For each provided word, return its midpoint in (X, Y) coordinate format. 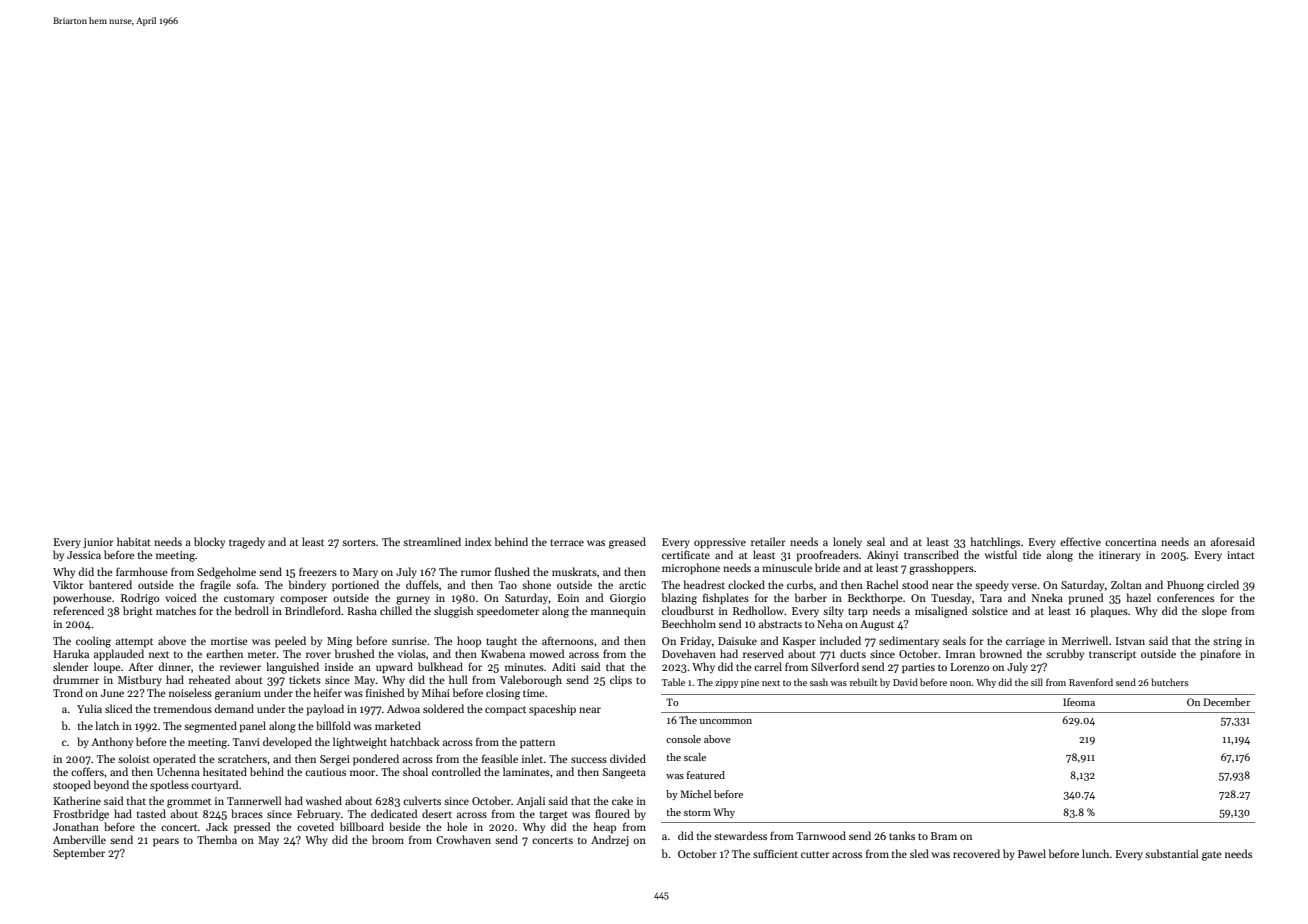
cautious (325, 772)
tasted (151, 813)
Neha (830, 623)
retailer (768, 541)
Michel (695, 794)
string (1227, 642)
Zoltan (1126, 584)
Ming (340, 642)
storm (697, 813)
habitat (134, 541)
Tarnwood (821, 835)
